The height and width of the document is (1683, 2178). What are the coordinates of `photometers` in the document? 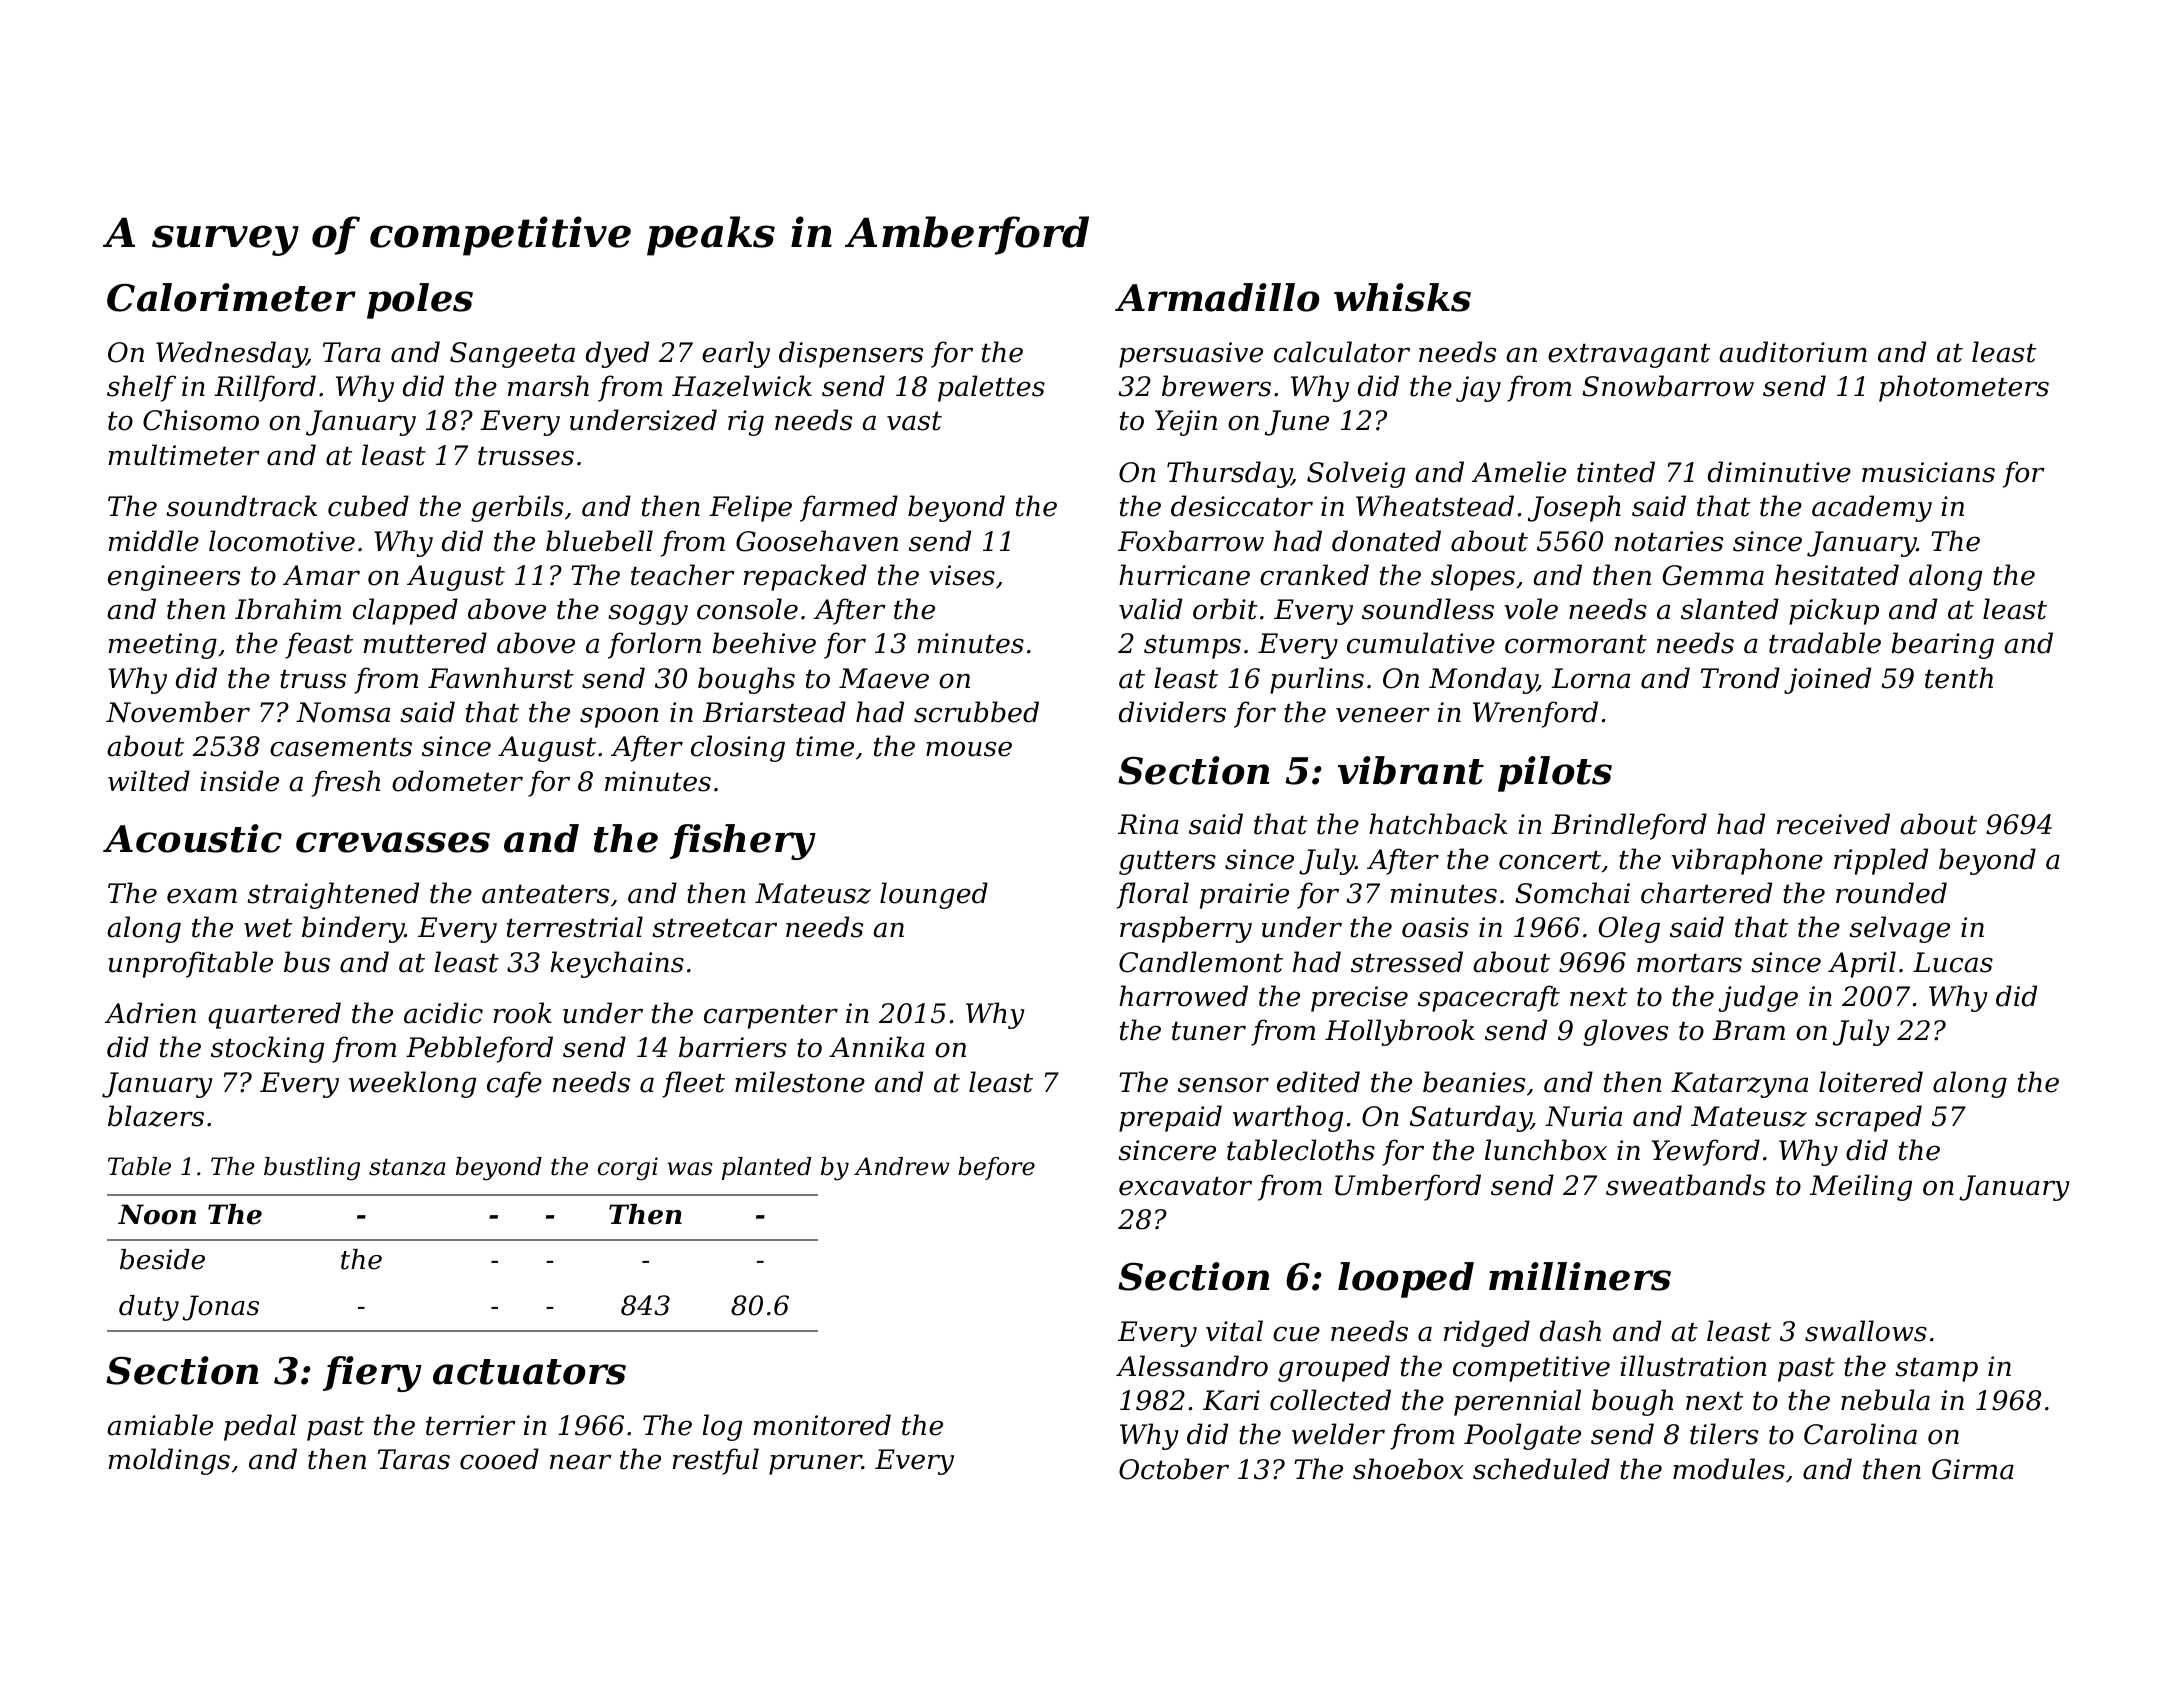 It's located at (1964, 388).
